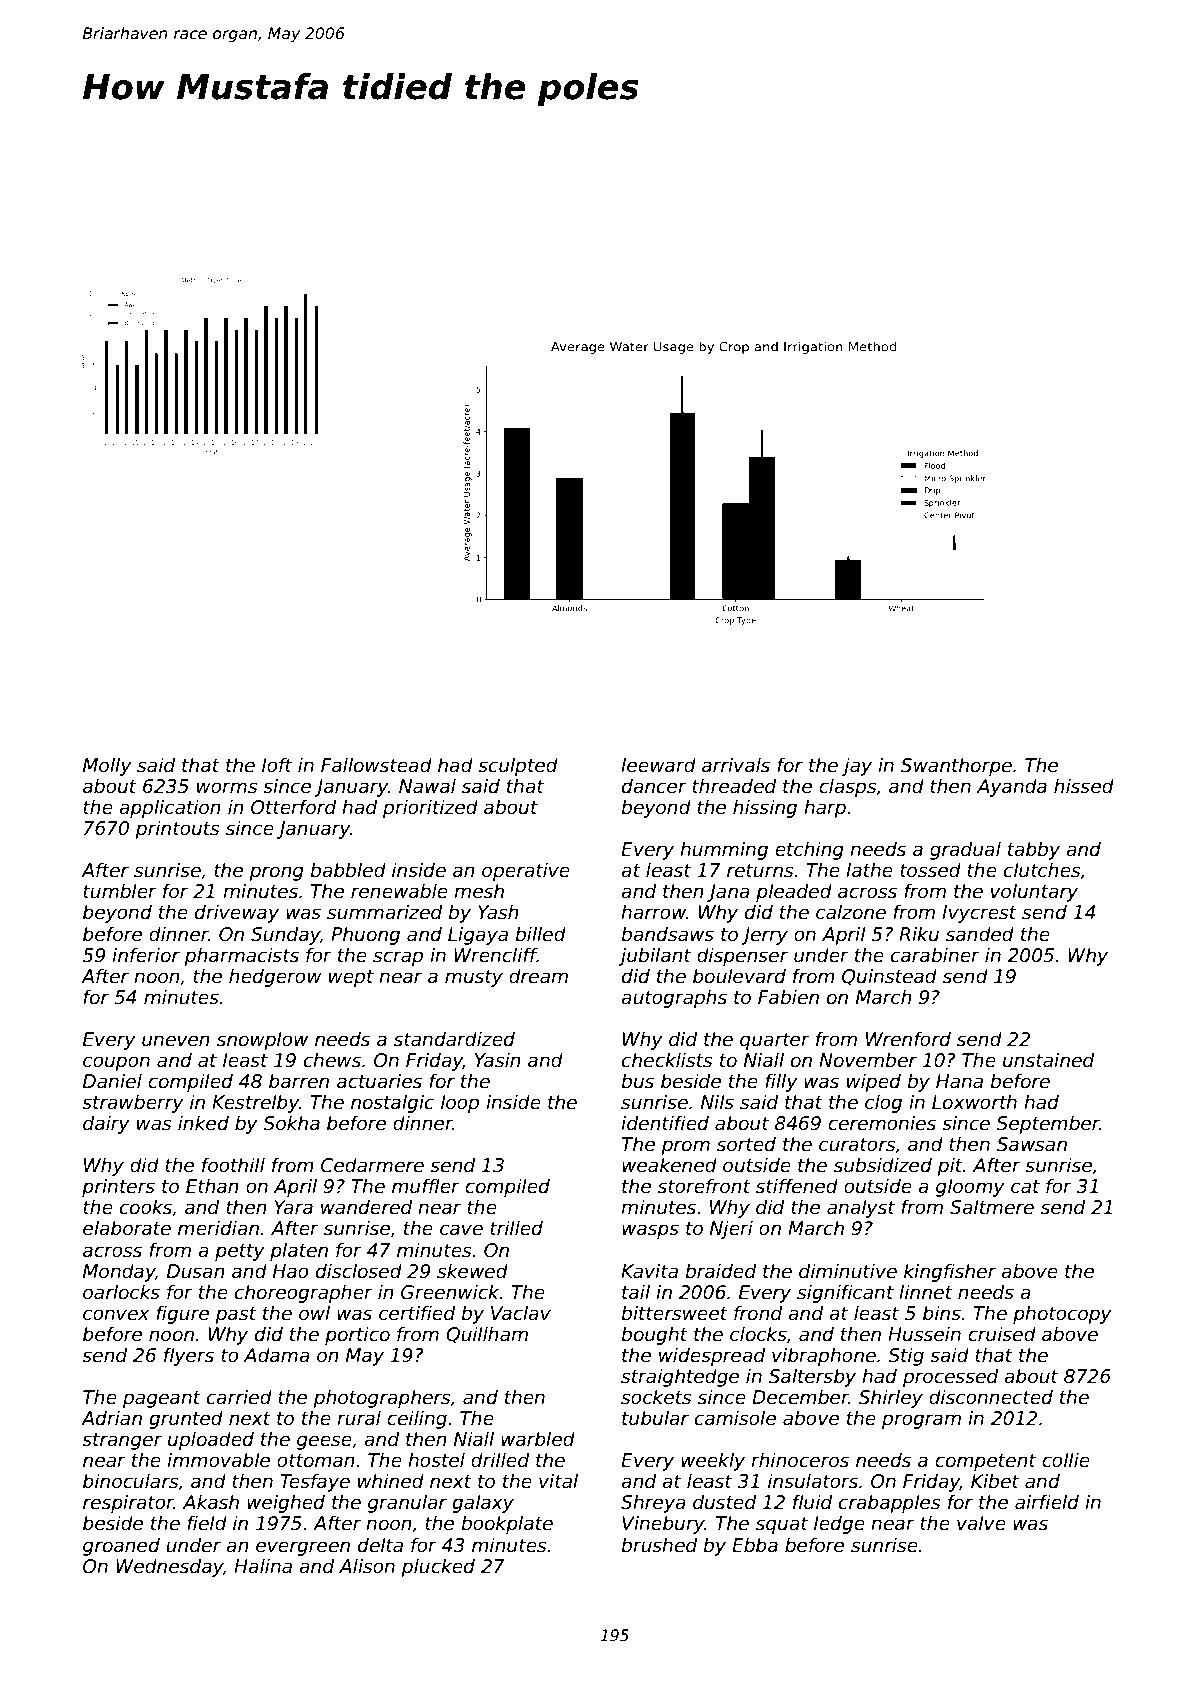 This image has height=1697, width=1200. What do you see at coordinates (669, 1165) in the image?
I see `weakened` at bounding box center [669, 1165].
